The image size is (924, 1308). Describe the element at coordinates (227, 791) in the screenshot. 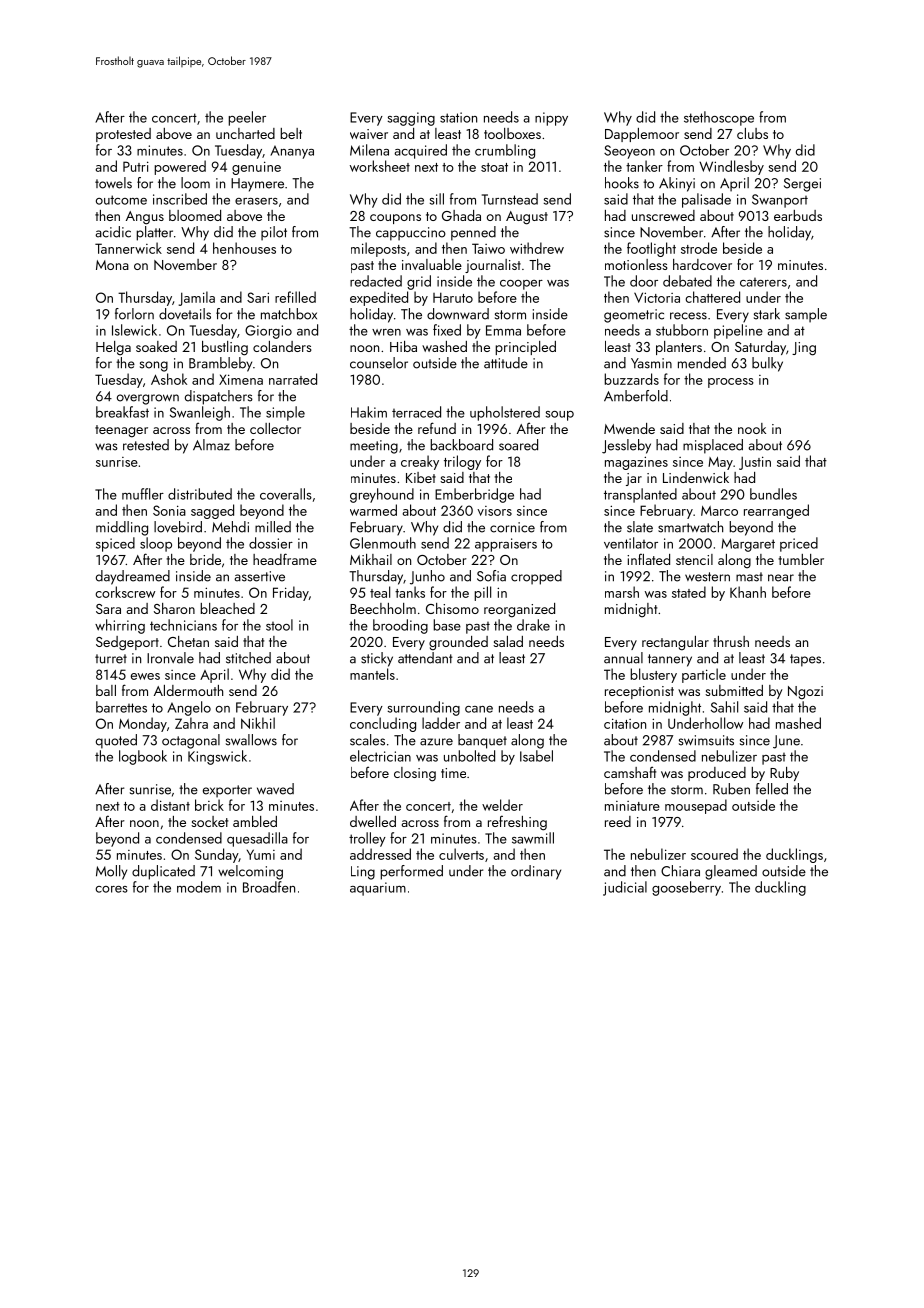

I see `exporter` at that location.
